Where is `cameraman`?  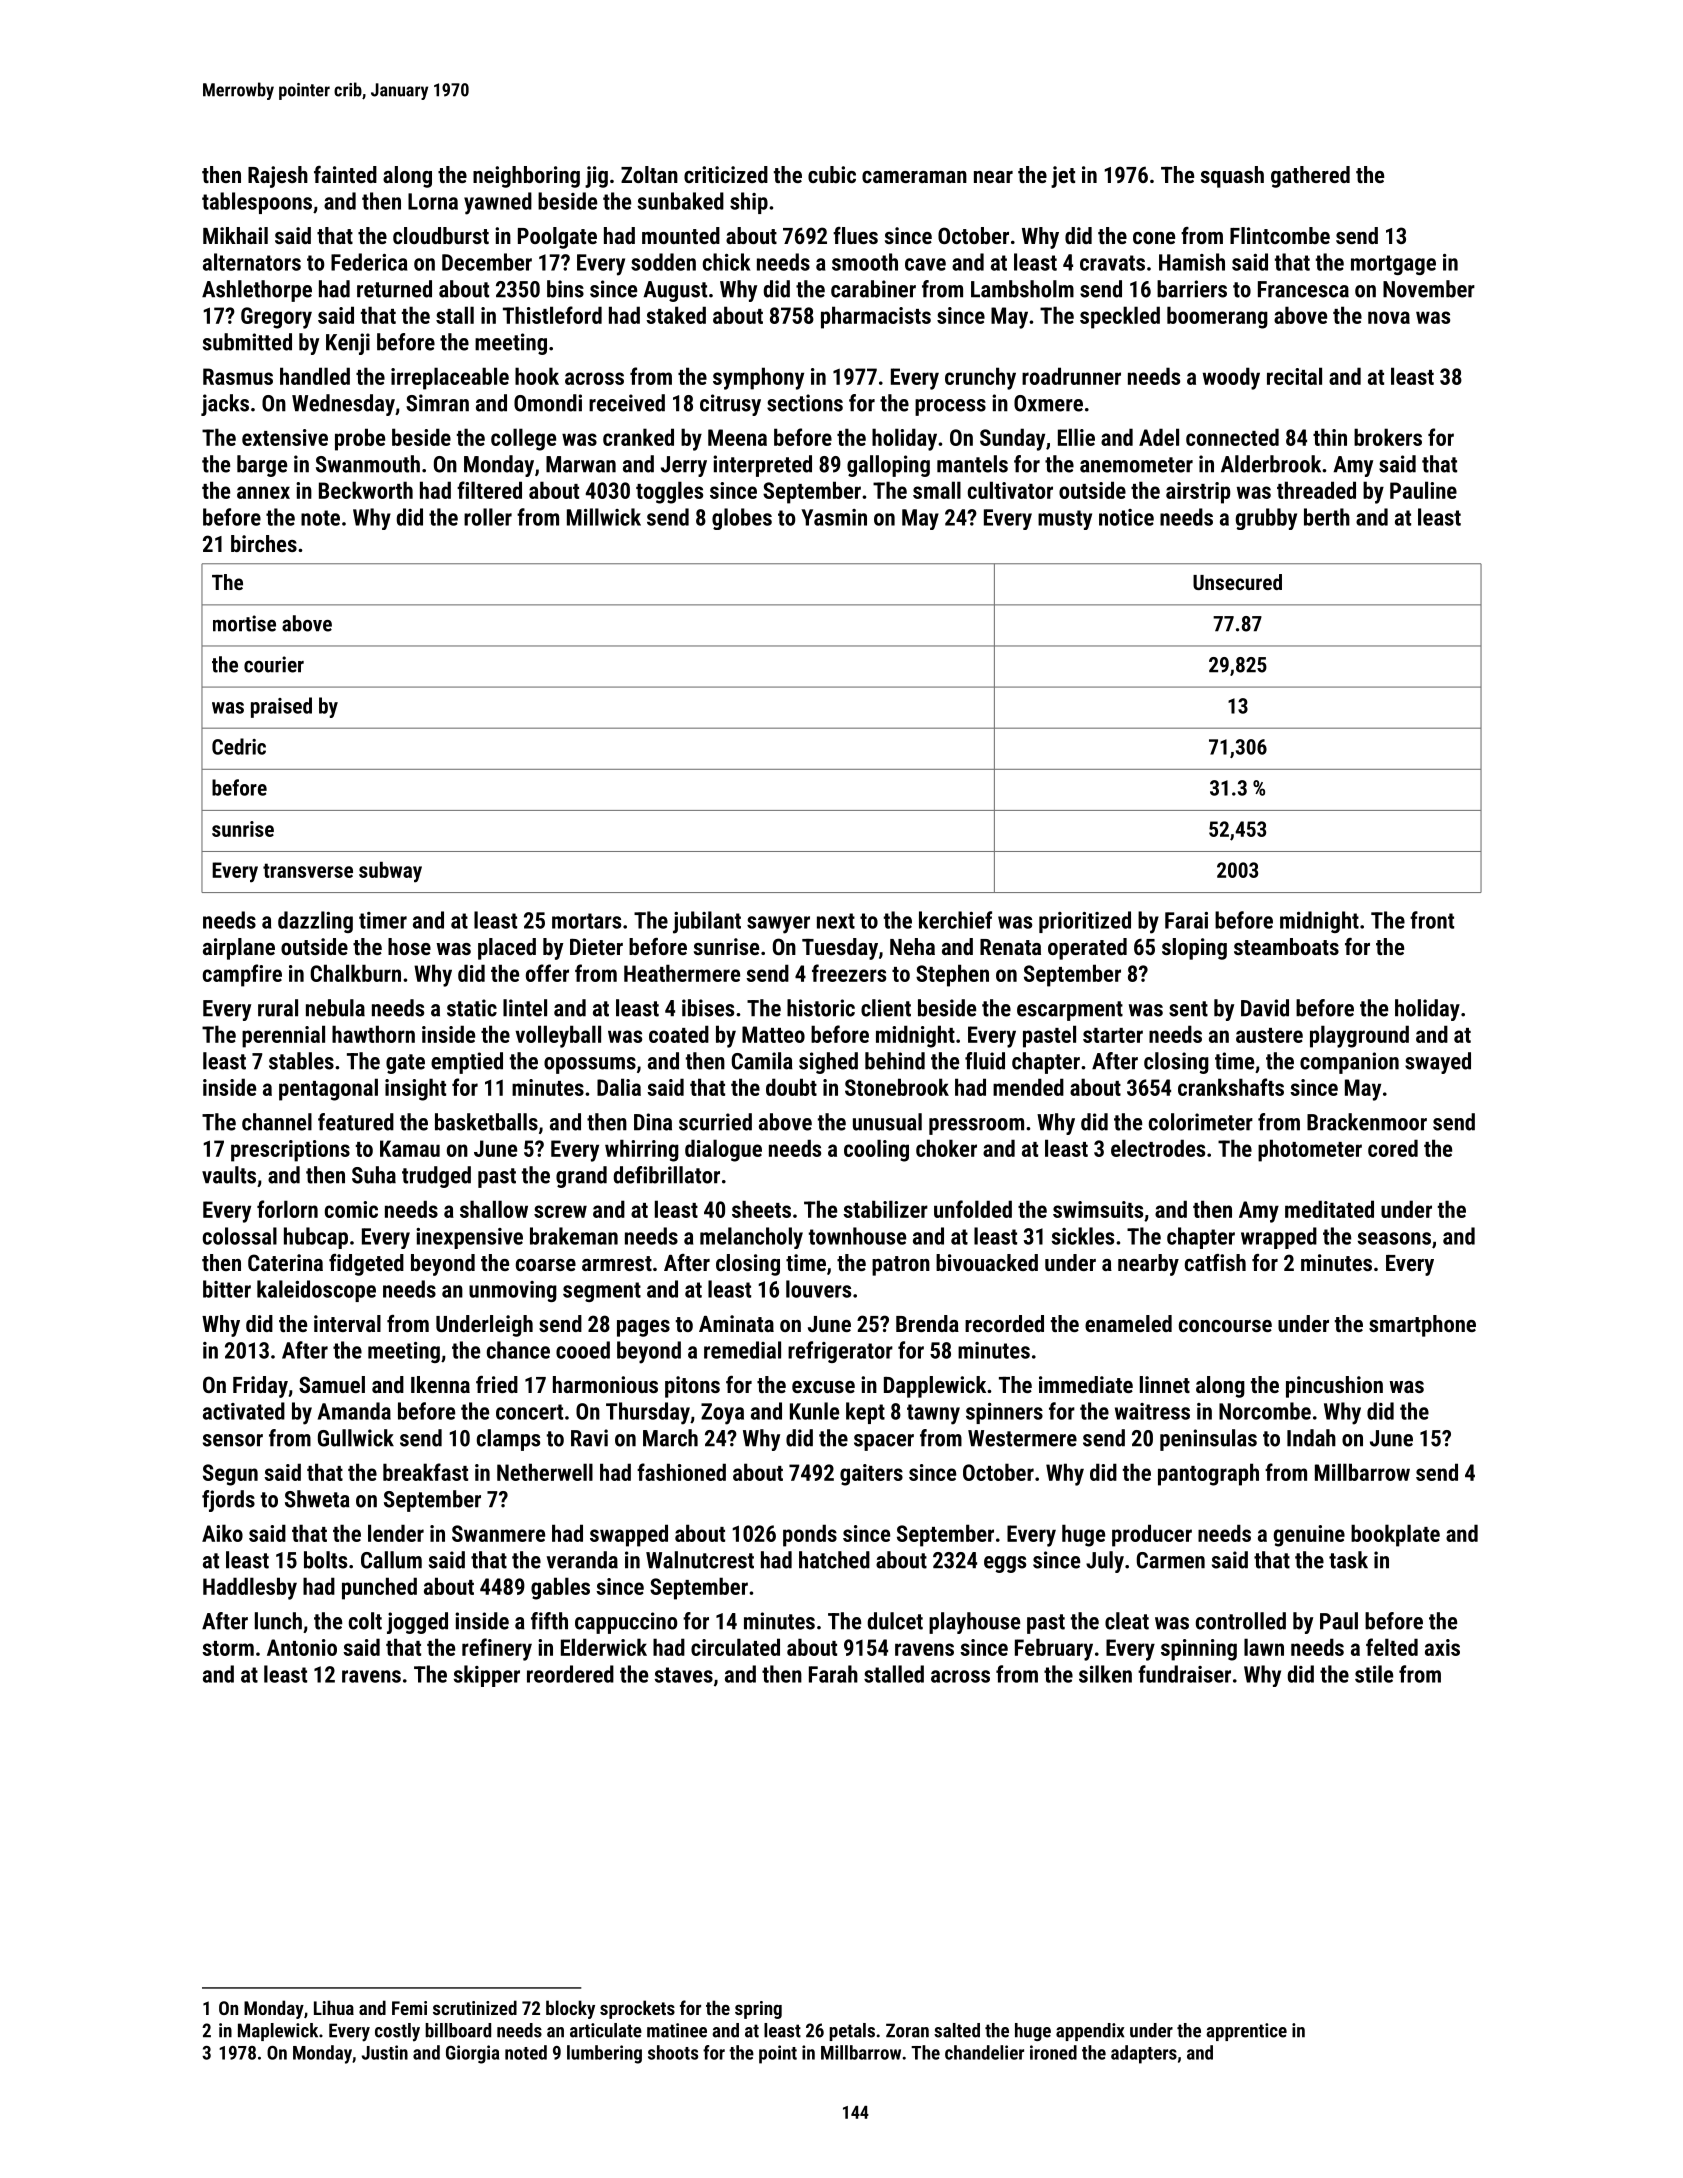 cameraman is located at coordinates (914, 177).
